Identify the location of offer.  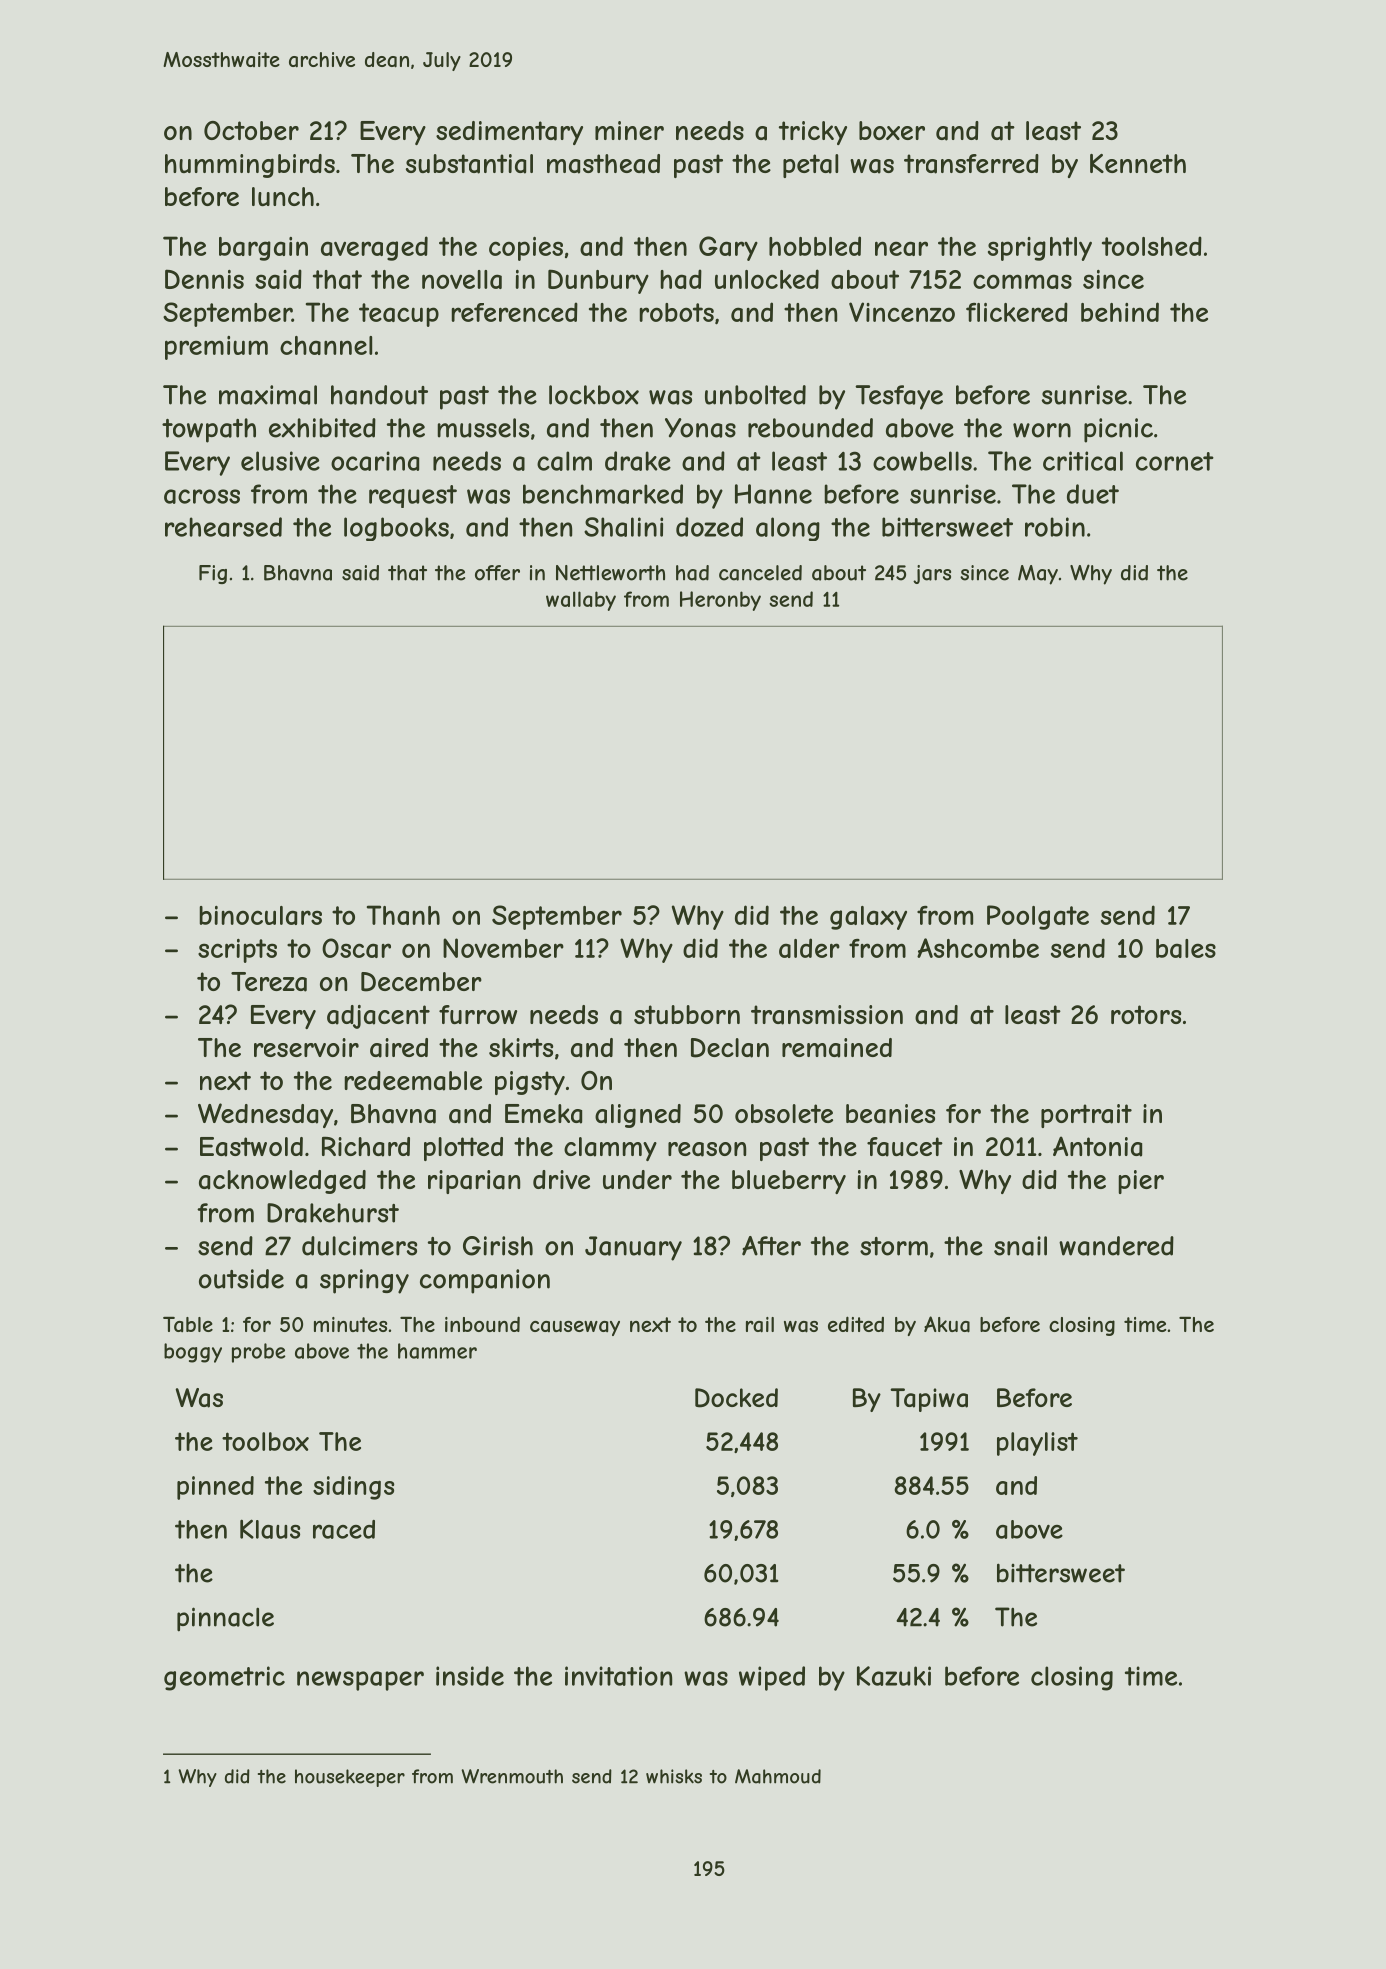
(497, 573).
